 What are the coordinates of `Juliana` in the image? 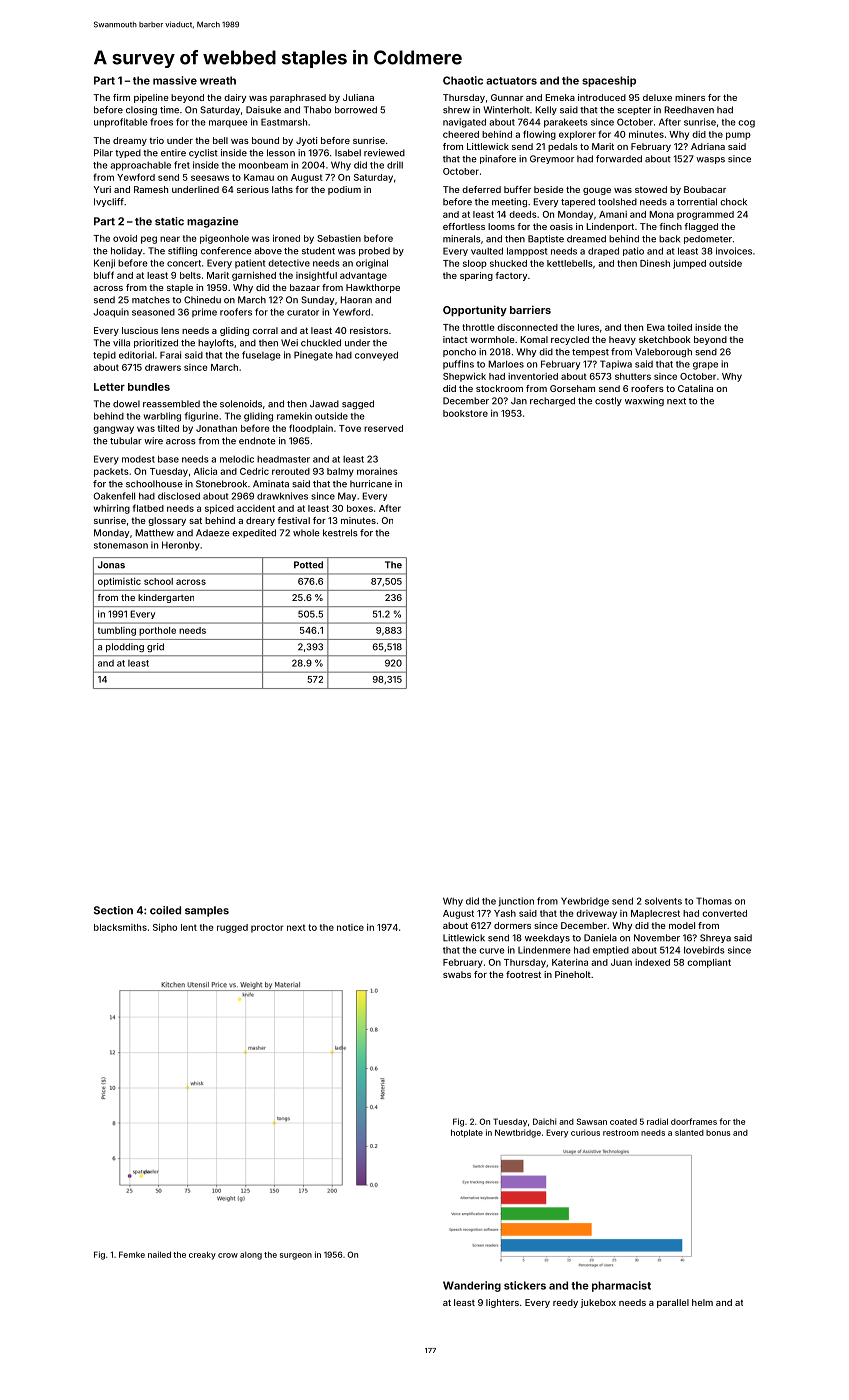 It's located at (358, 97).
